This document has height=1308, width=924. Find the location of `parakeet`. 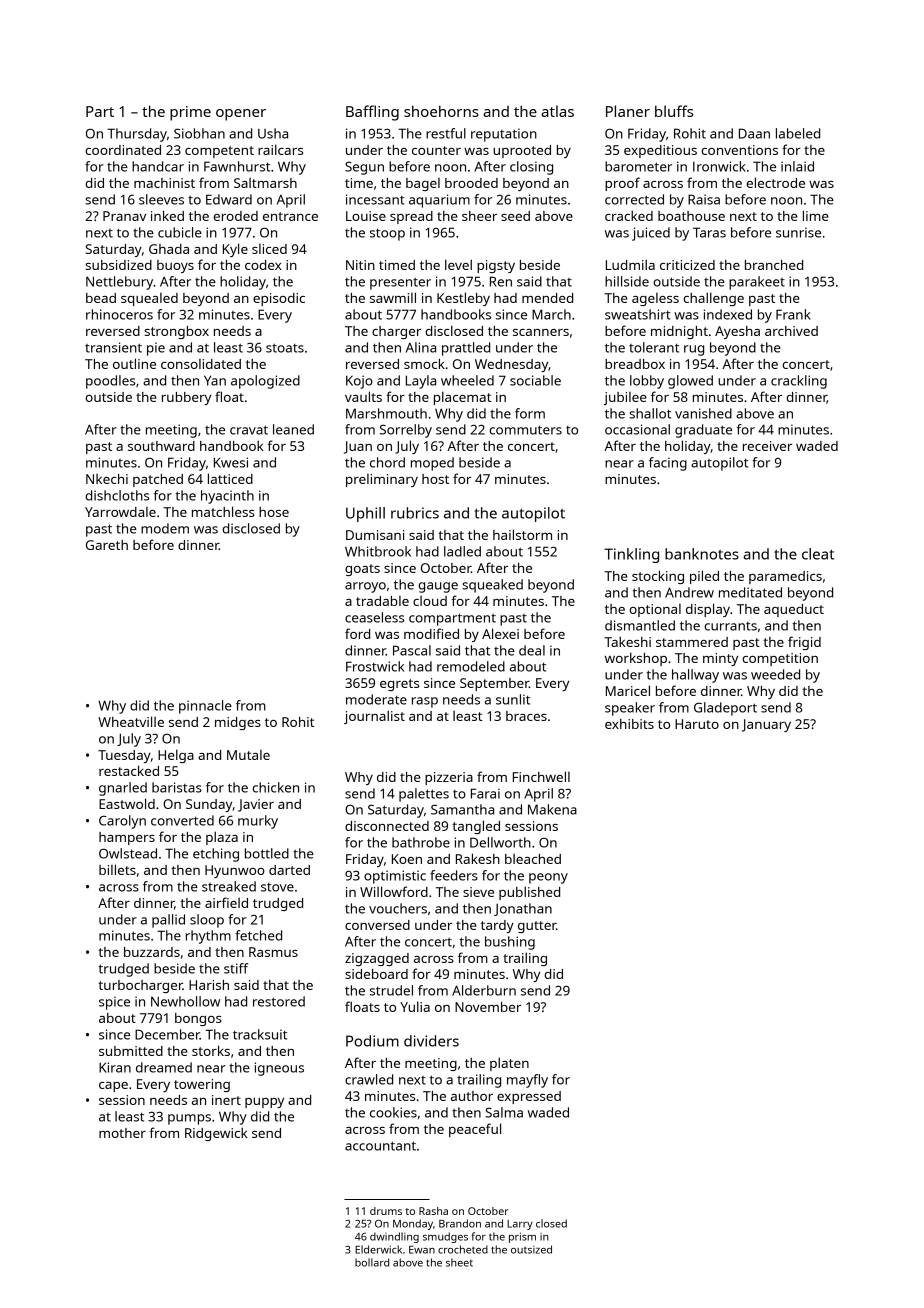

parakeet is located at coordinates (757, 283).
